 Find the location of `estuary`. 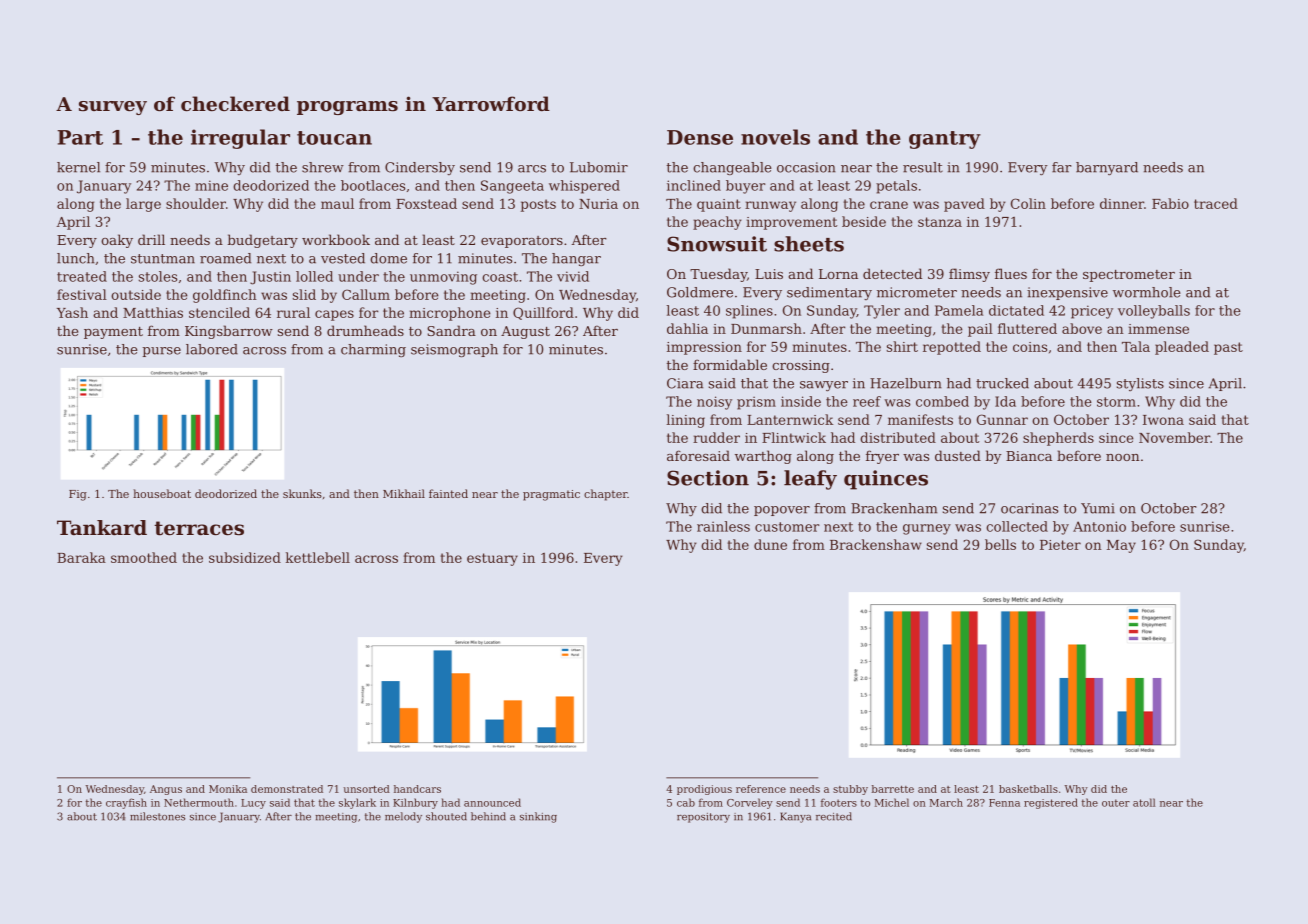

estuary is located at coordinates (492, 559).
